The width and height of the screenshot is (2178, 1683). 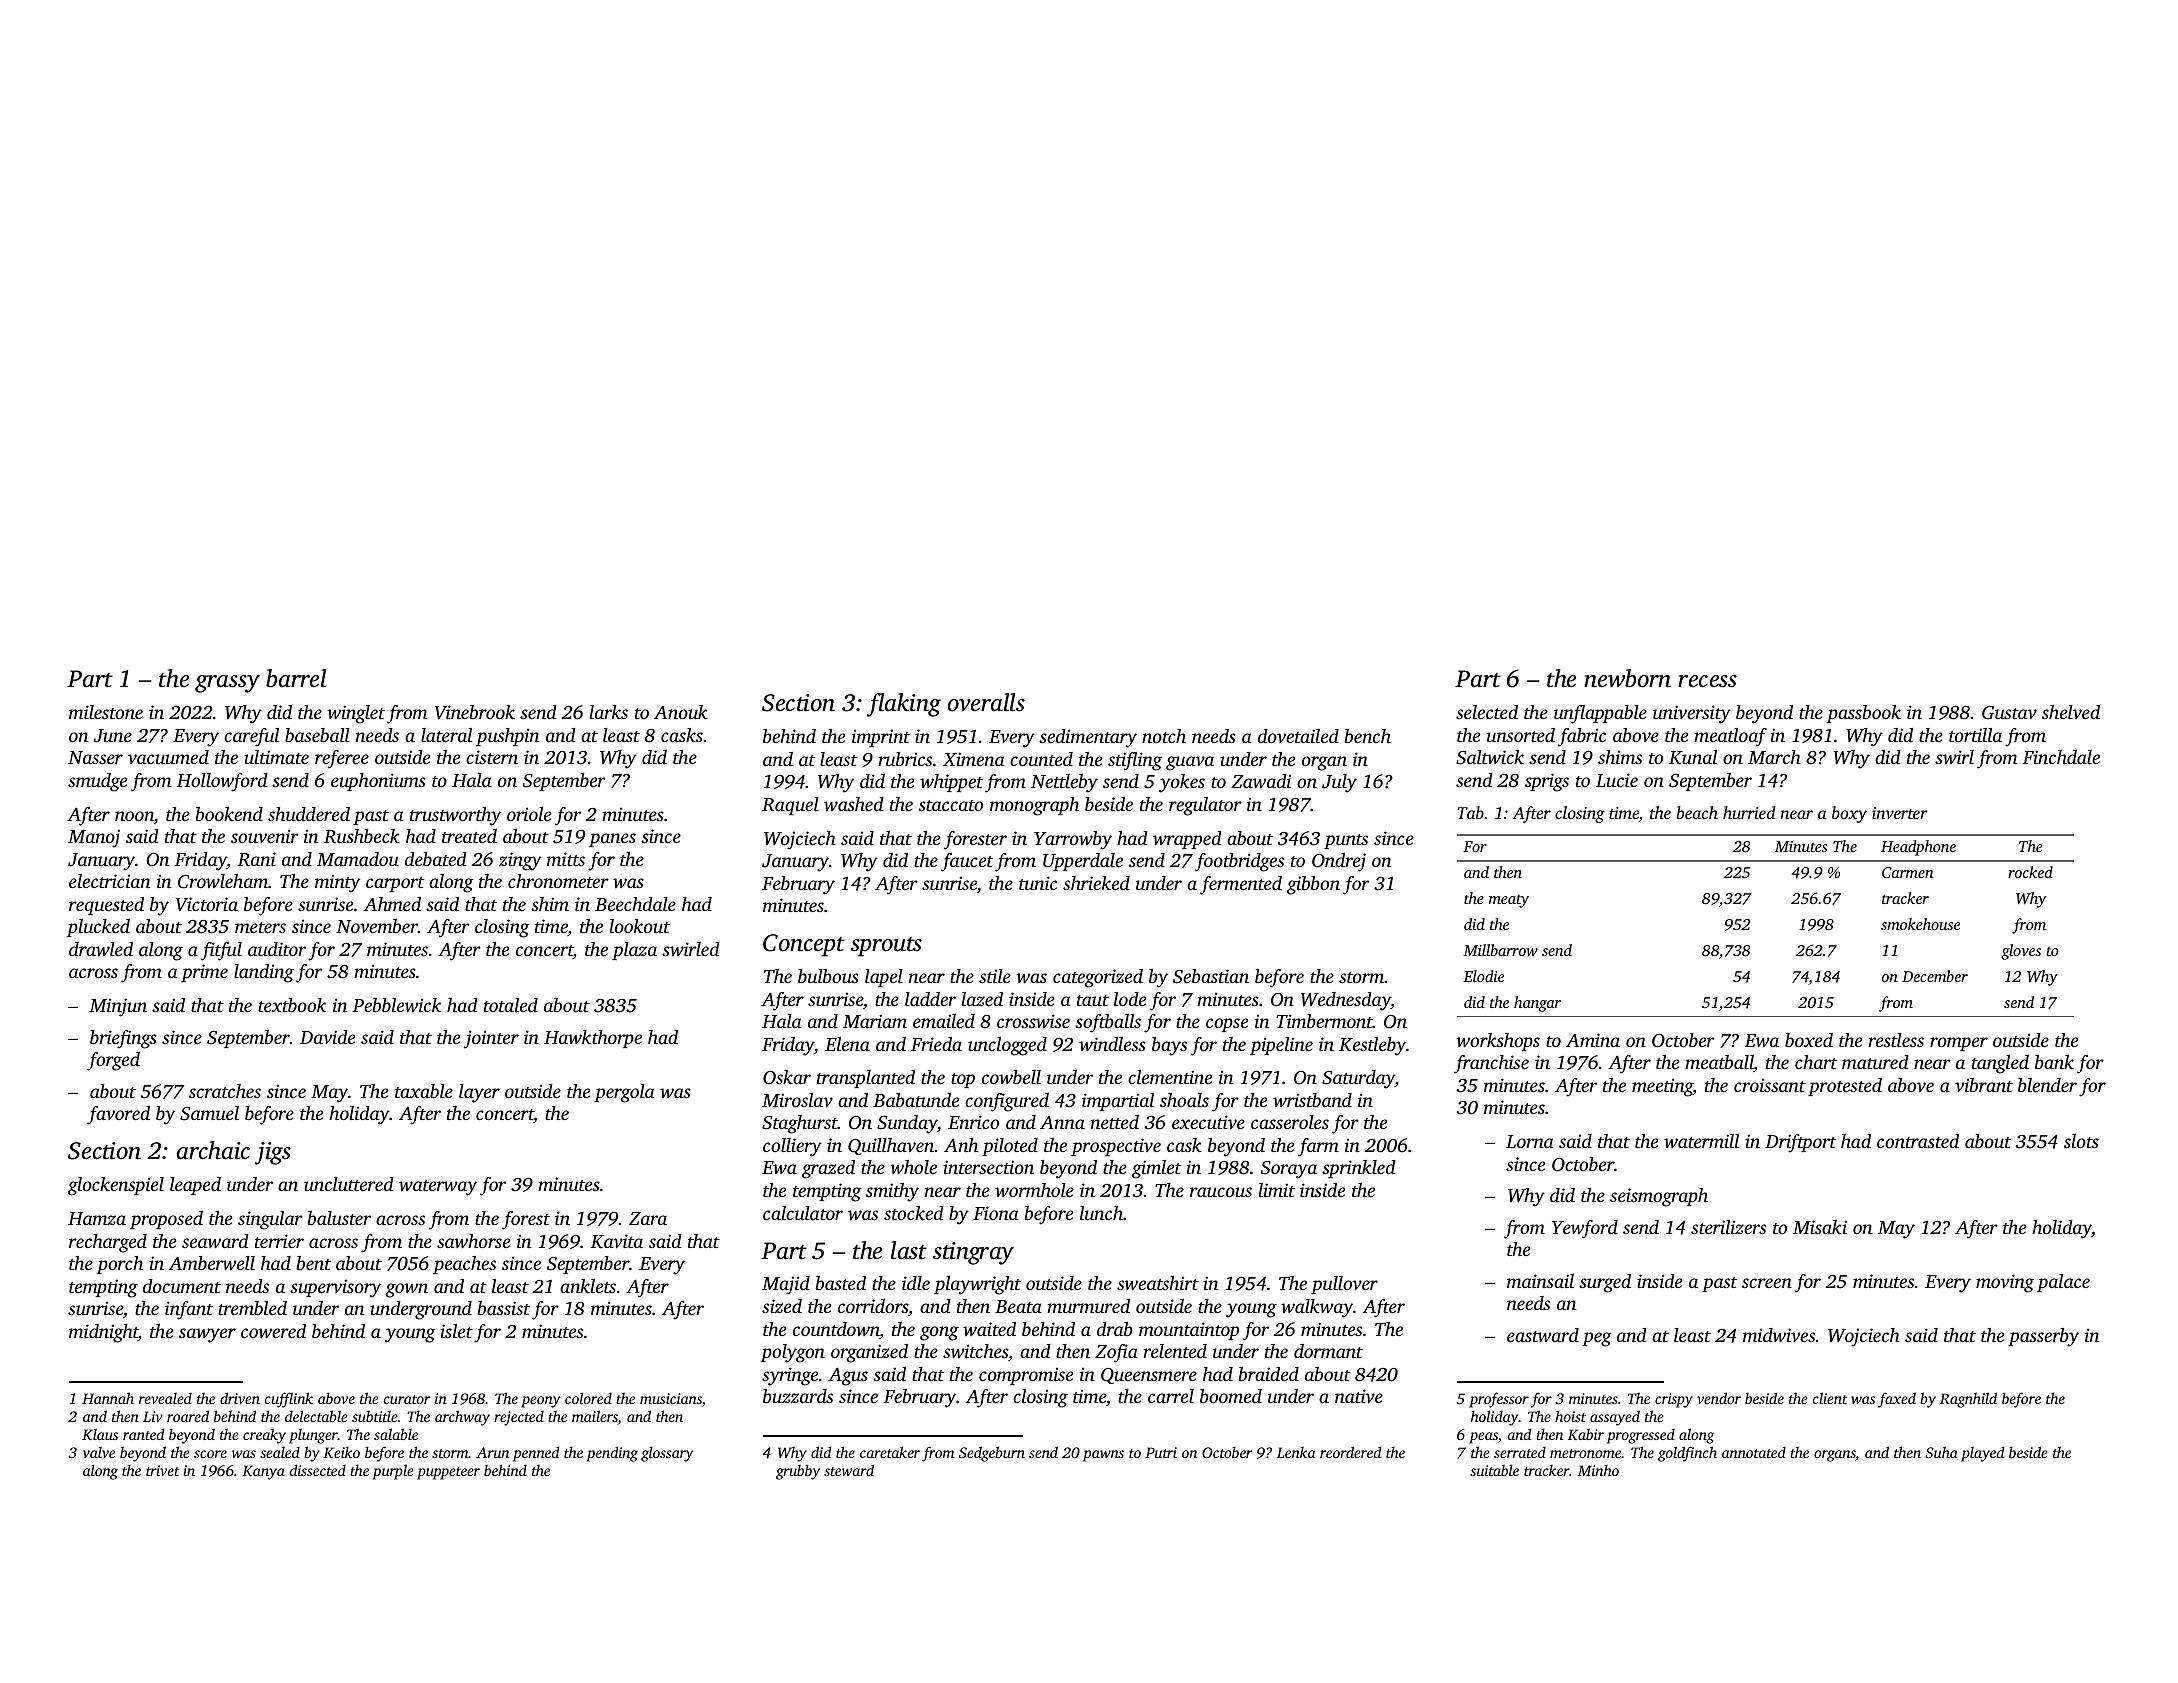 What do you see at coordinates (804, 945) in the screenshot?
I see `Concept` at bounding box center [804, 945].
